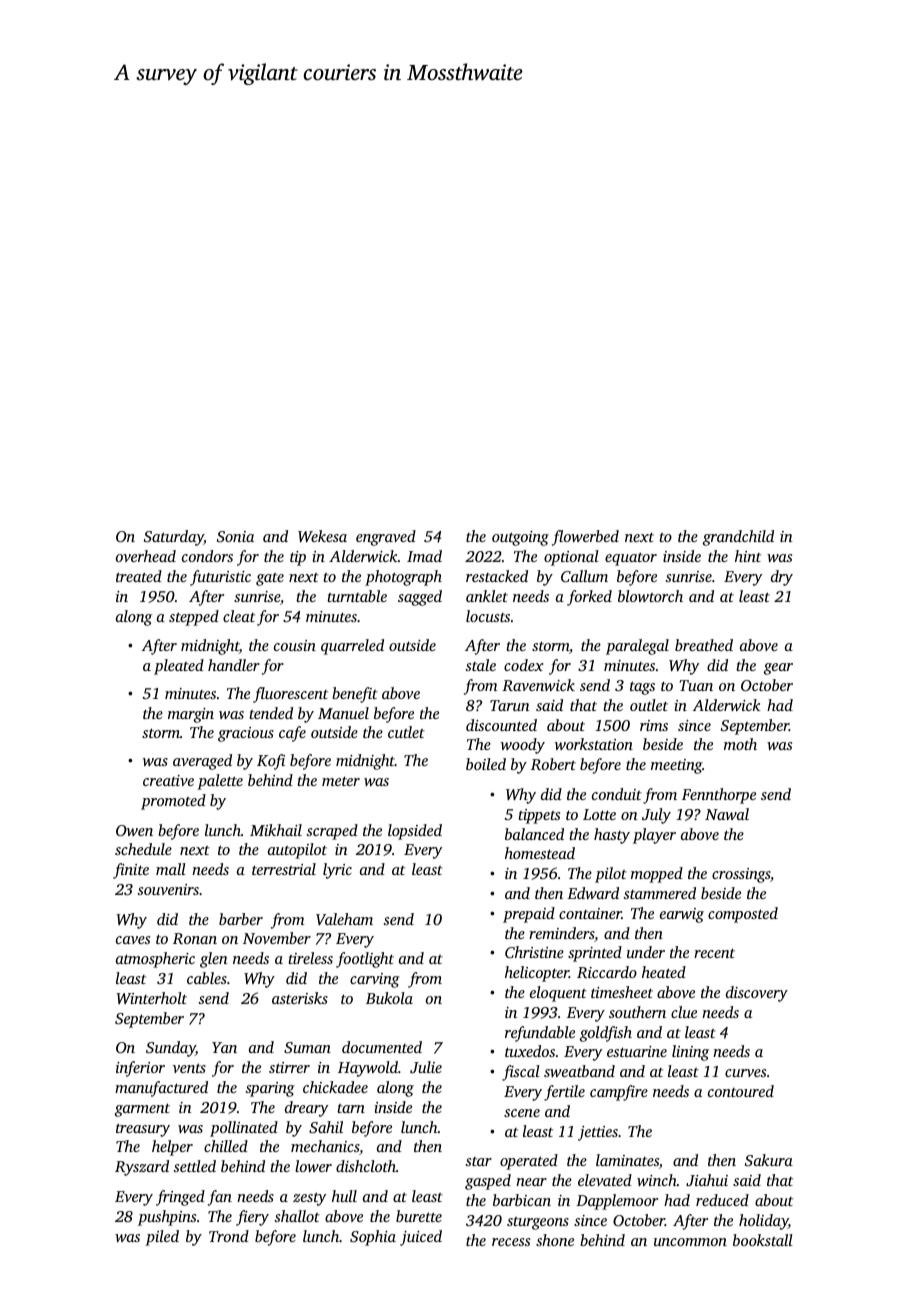  What do you see at coordinates (202, 762) in the image?
I see `averaged` at bounding box center [202, 762].
